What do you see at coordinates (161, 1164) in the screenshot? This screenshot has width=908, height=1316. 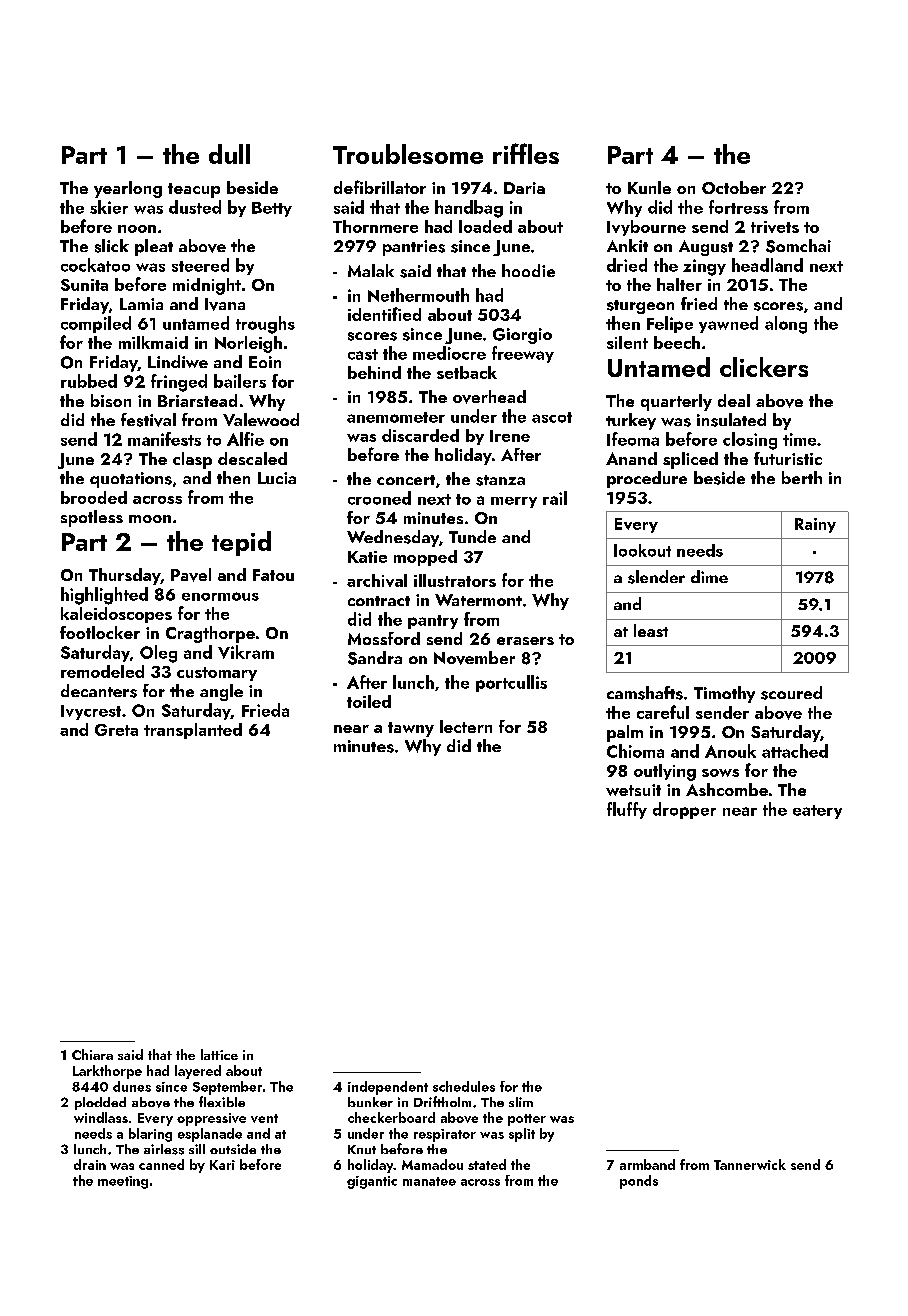 I see `canned` at bounding box center [161, 1164].
